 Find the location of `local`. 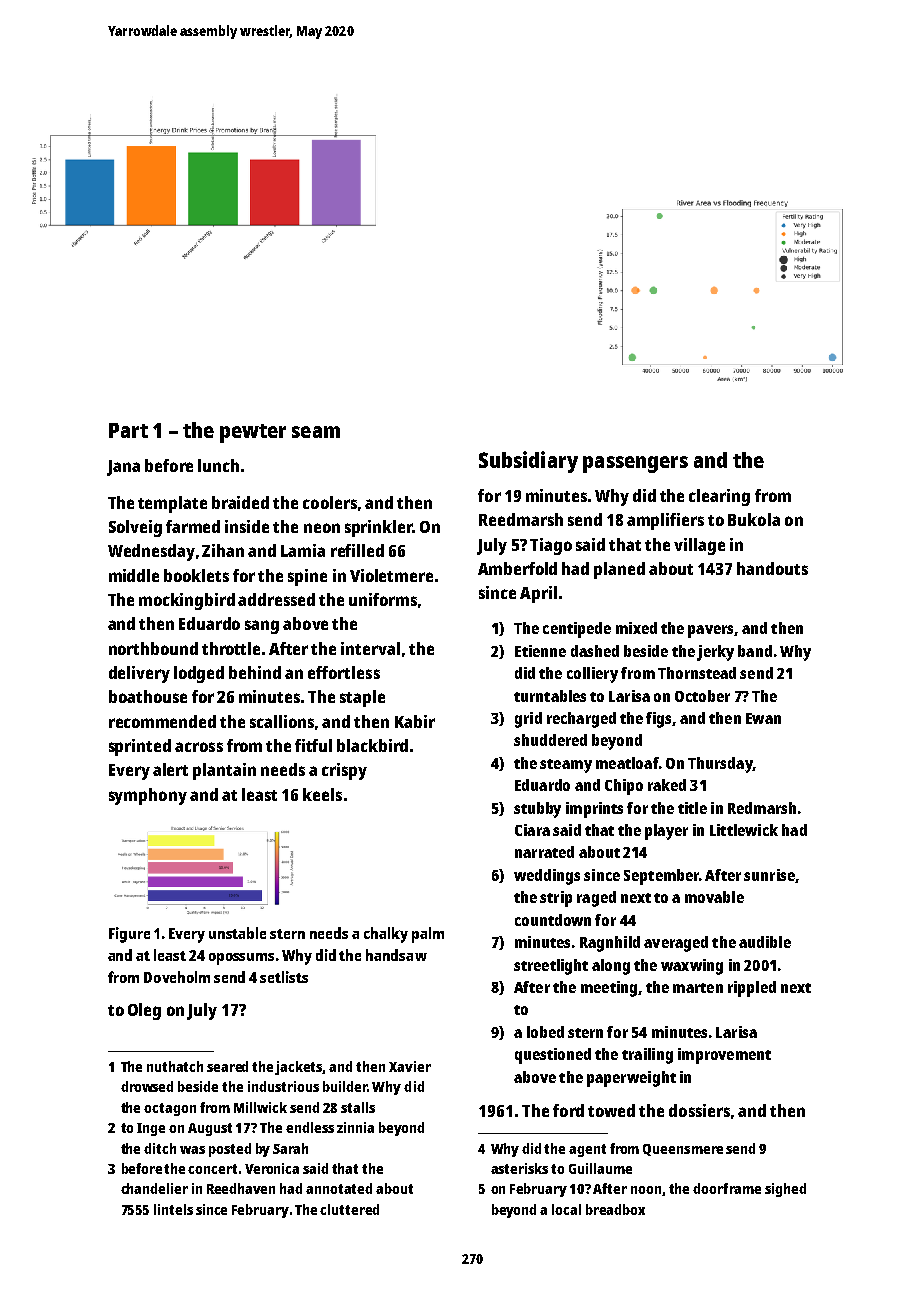

local is located at coordinates (566, 1209).
